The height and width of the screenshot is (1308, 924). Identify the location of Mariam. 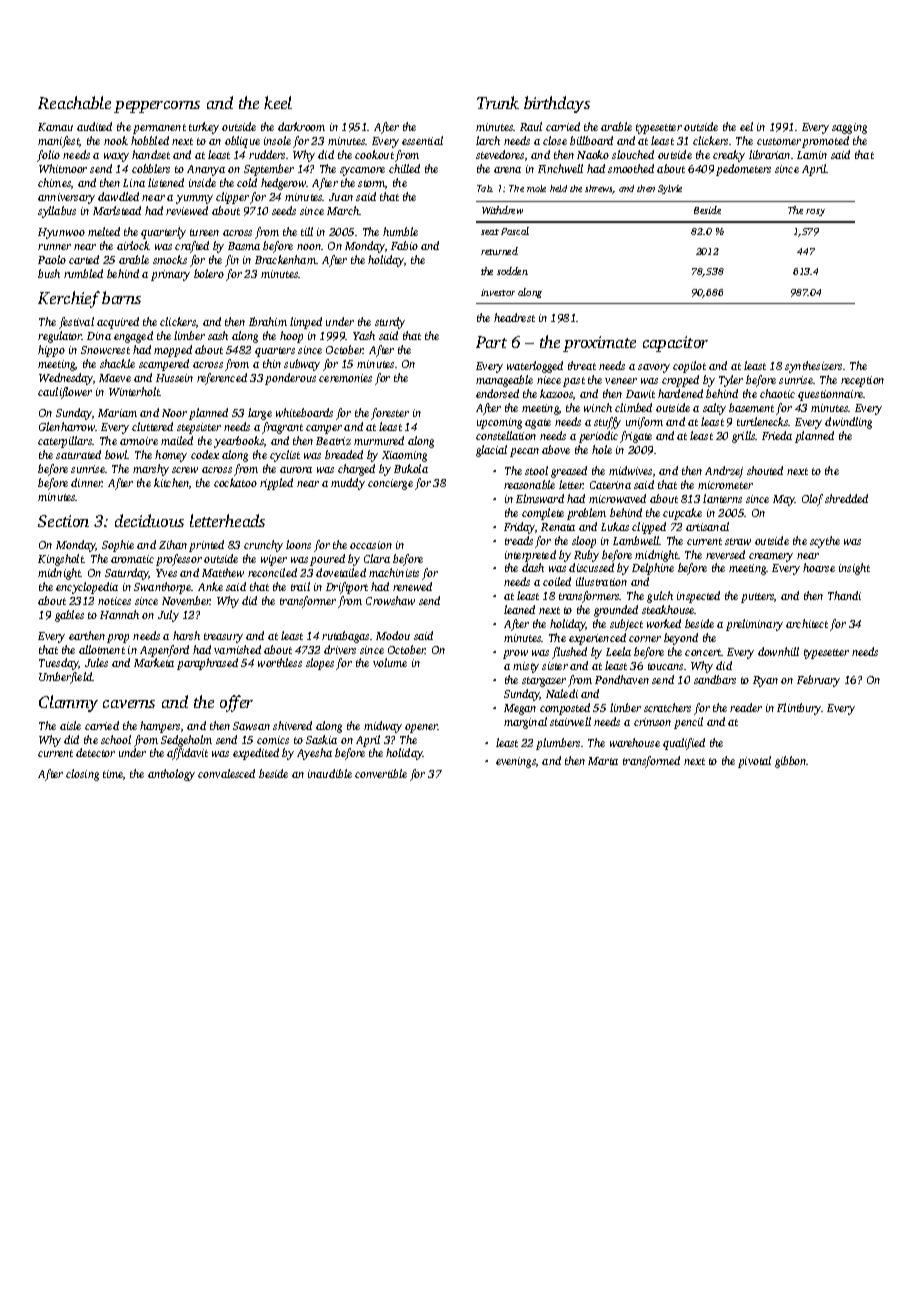
(117, 413).
